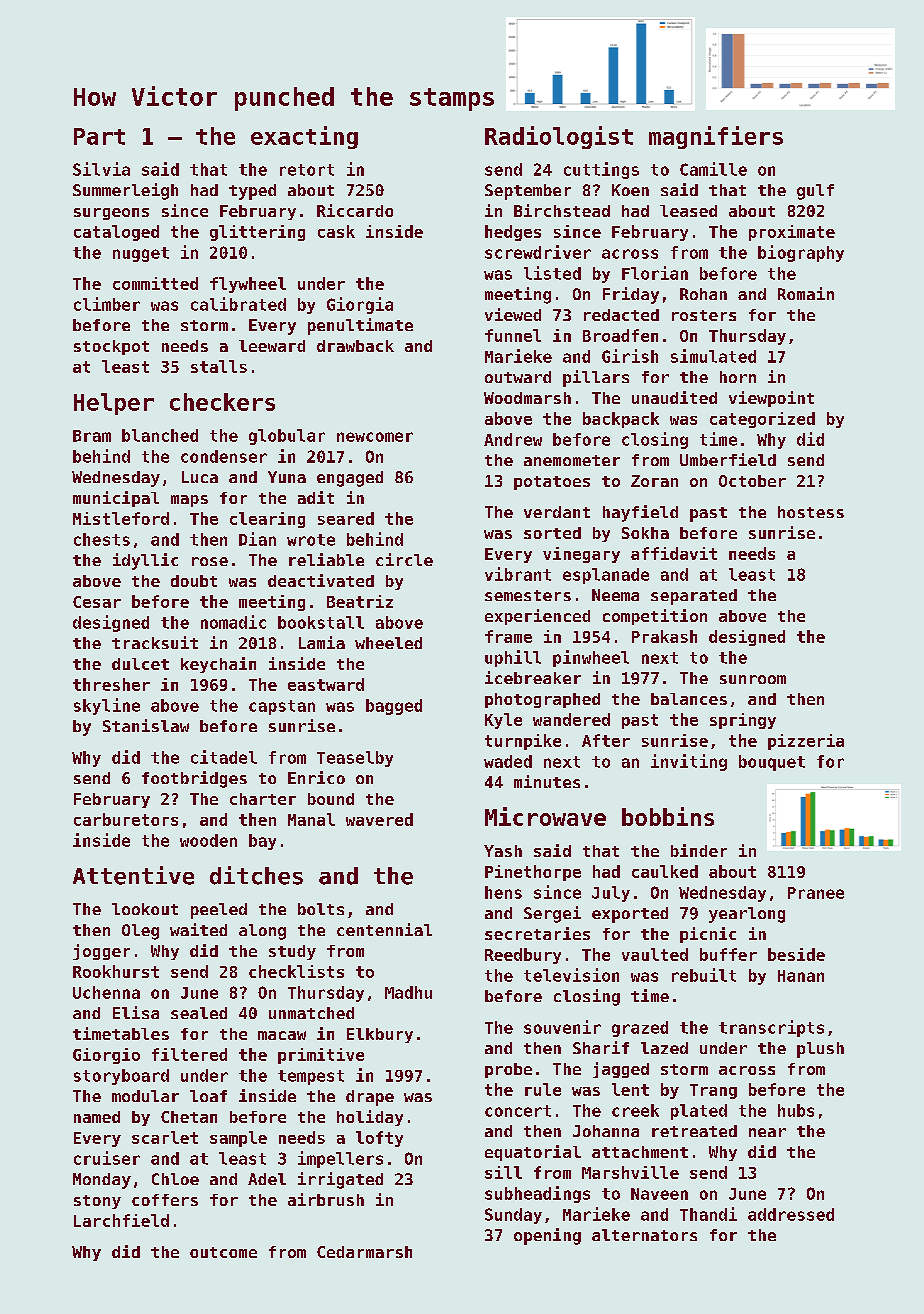 The height and width of the screenshot is (1314, 924). I want to click on beside, so click(796, 954).
